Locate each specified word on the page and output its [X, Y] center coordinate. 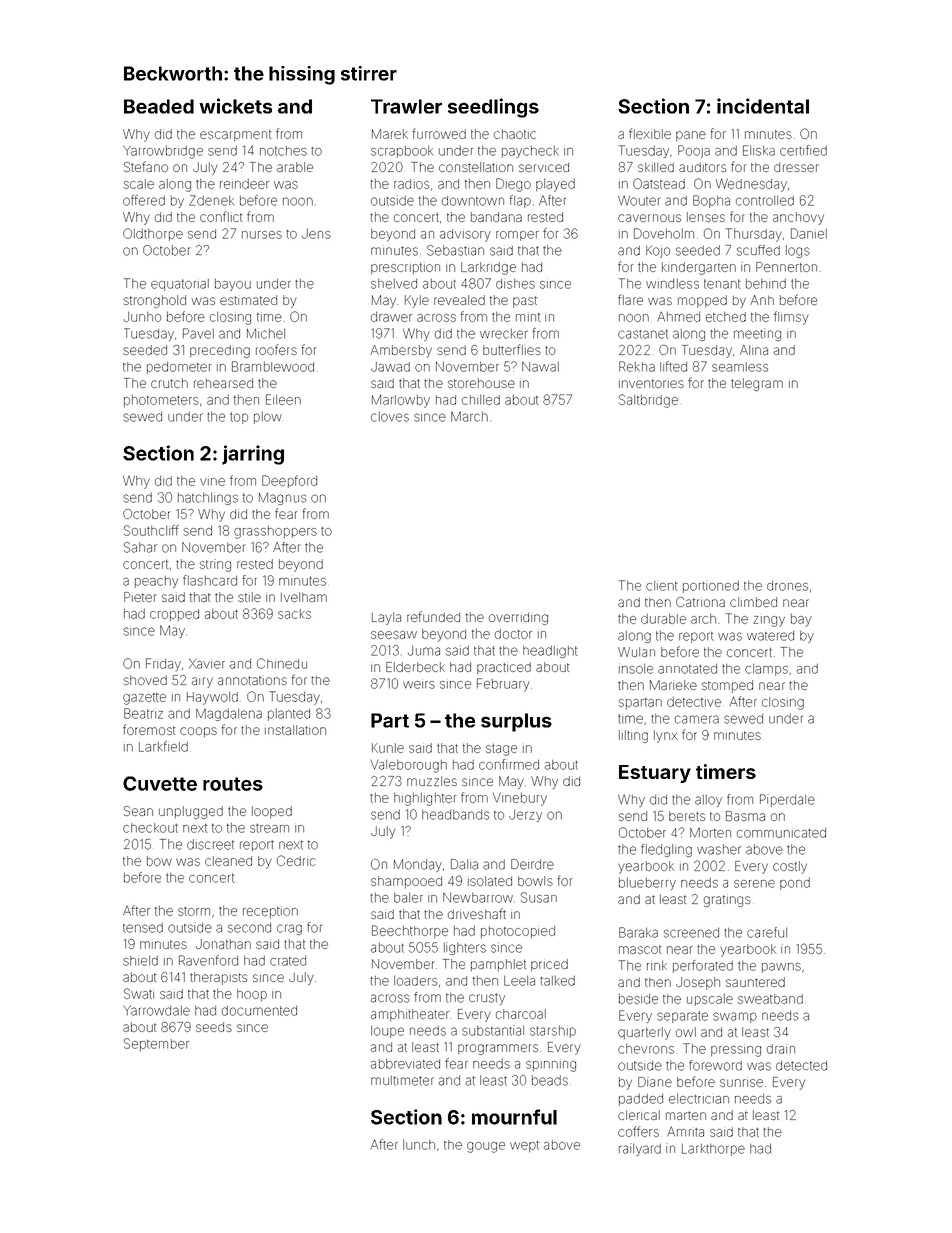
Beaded [159, 106]
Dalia [464, 864]
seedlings [493, 108]
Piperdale [787, 800]
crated [288, 961]
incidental [763, 106]
